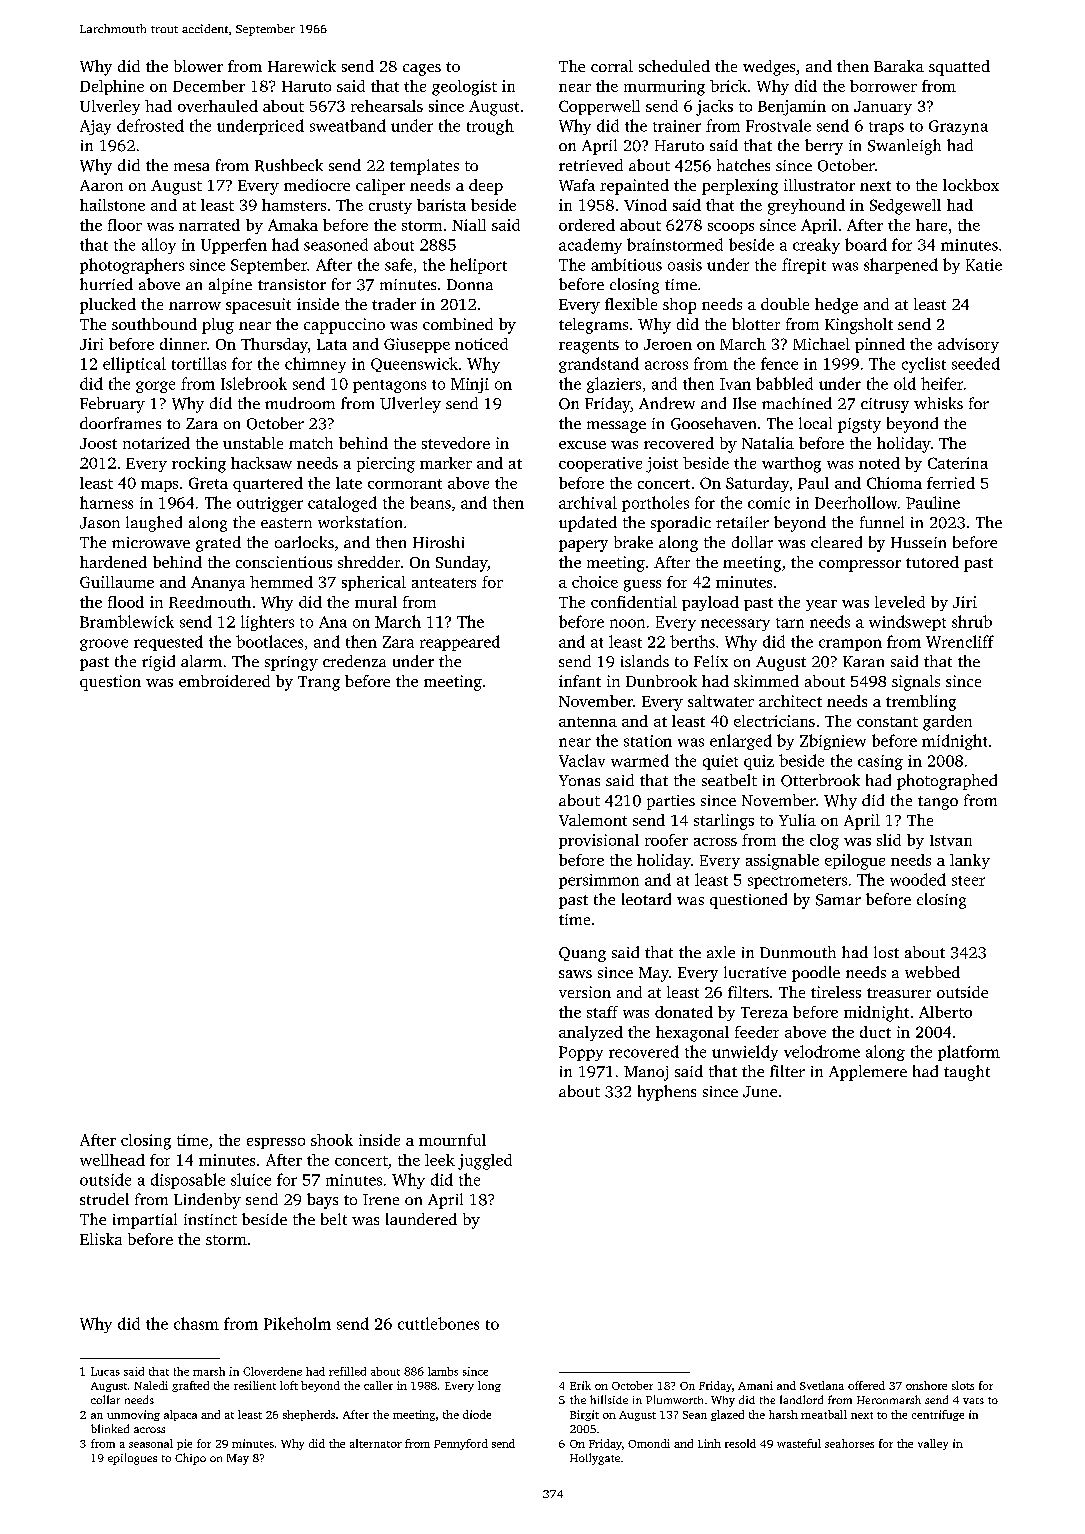 This document has width=1085, height=1534. I want to click on tutored, so click(932, 562).
